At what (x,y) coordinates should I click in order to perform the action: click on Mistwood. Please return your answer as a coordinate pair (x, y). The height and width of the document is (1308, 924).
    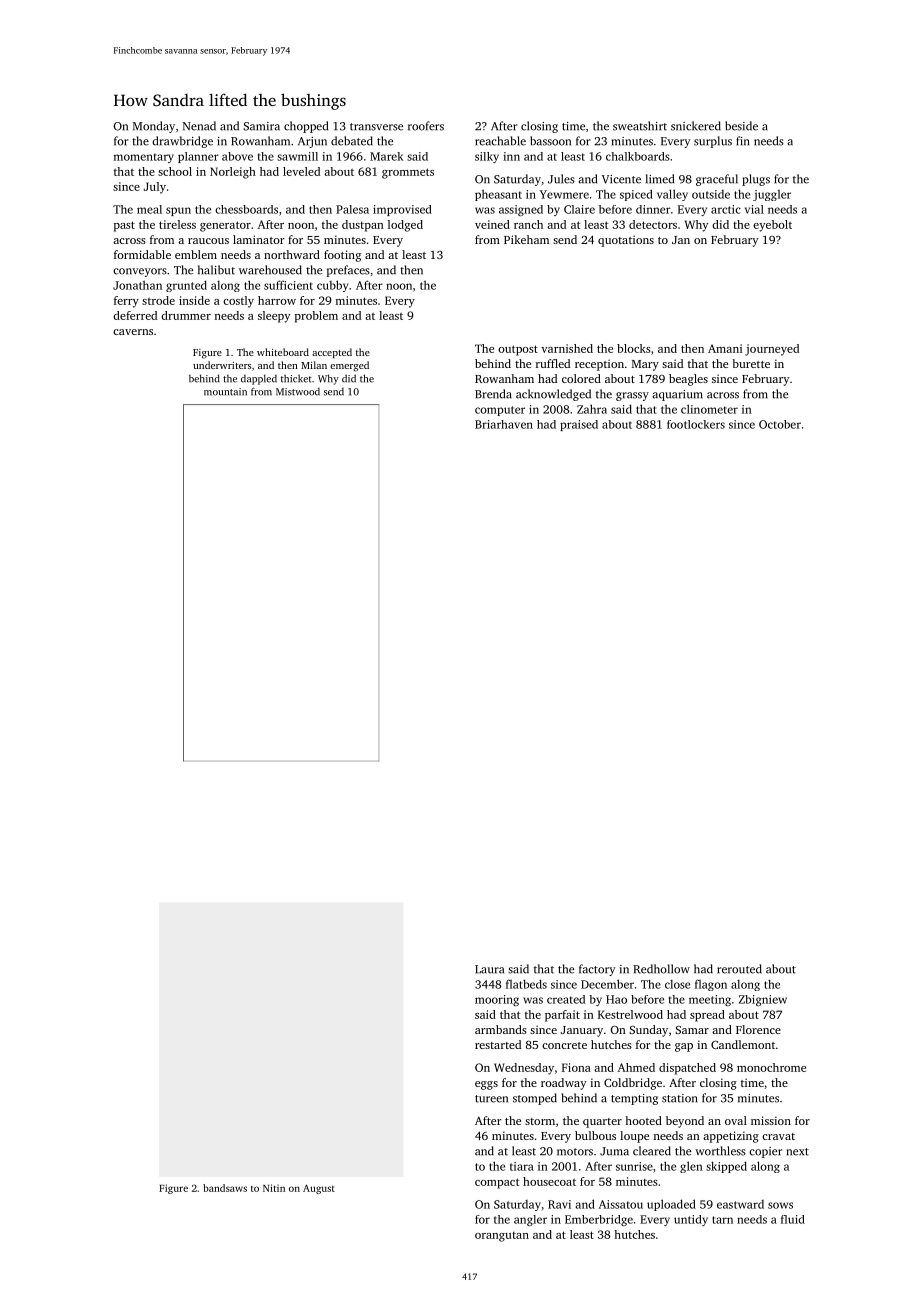
    Looking at the image, I should click on (298, 392).
